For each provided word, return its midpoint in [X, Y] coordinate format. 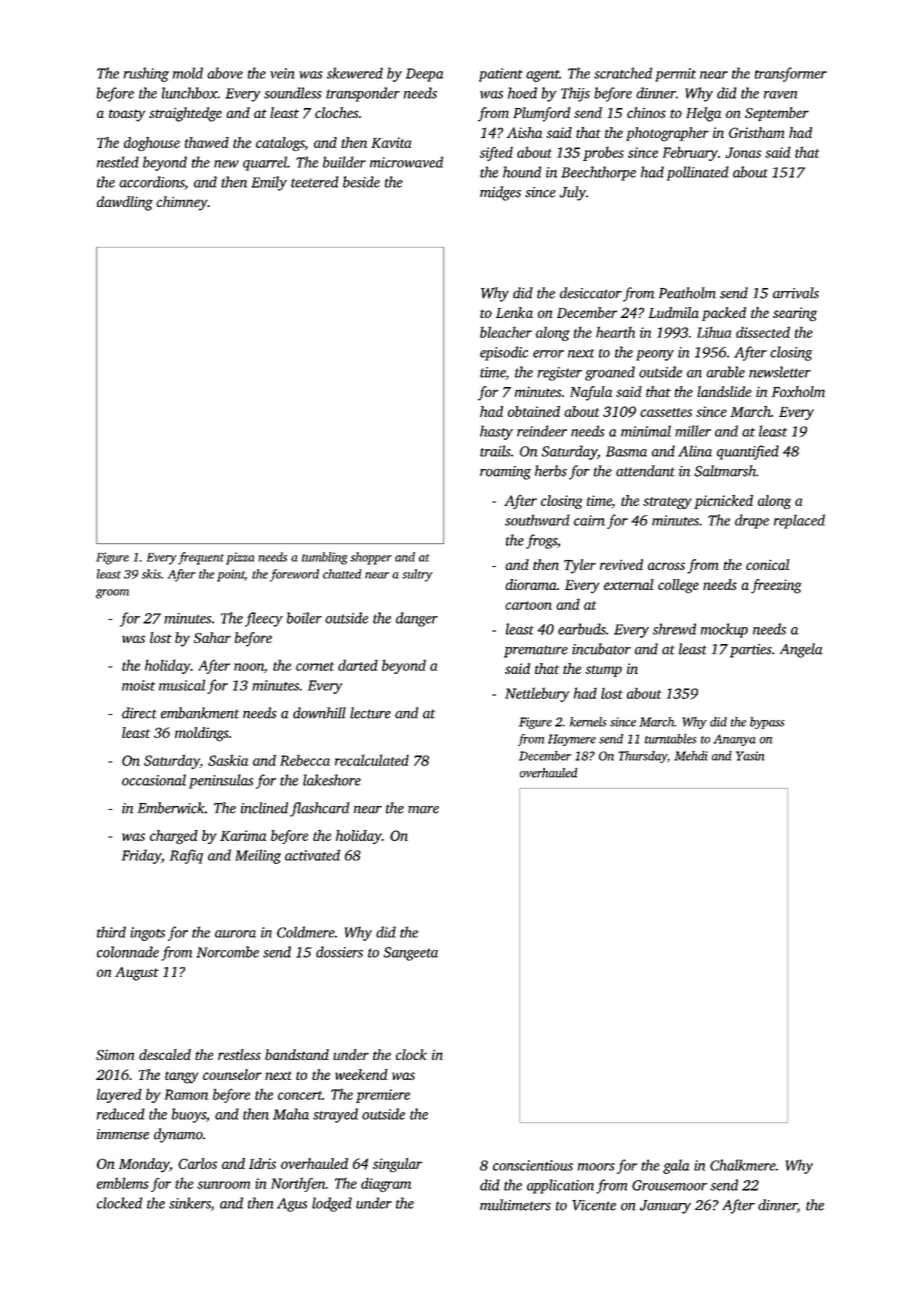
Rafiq [186, 856]
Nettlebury [537, 694]
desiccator [591, 293]
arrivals [796, 293]
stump [603, 671]
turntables [671, 739]
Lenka [514, 312]
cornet [315, 666]
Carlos [197, 1163]
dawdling [125, 203]
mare [423, 810]
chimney [182, 203]
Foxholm [798, 391]
